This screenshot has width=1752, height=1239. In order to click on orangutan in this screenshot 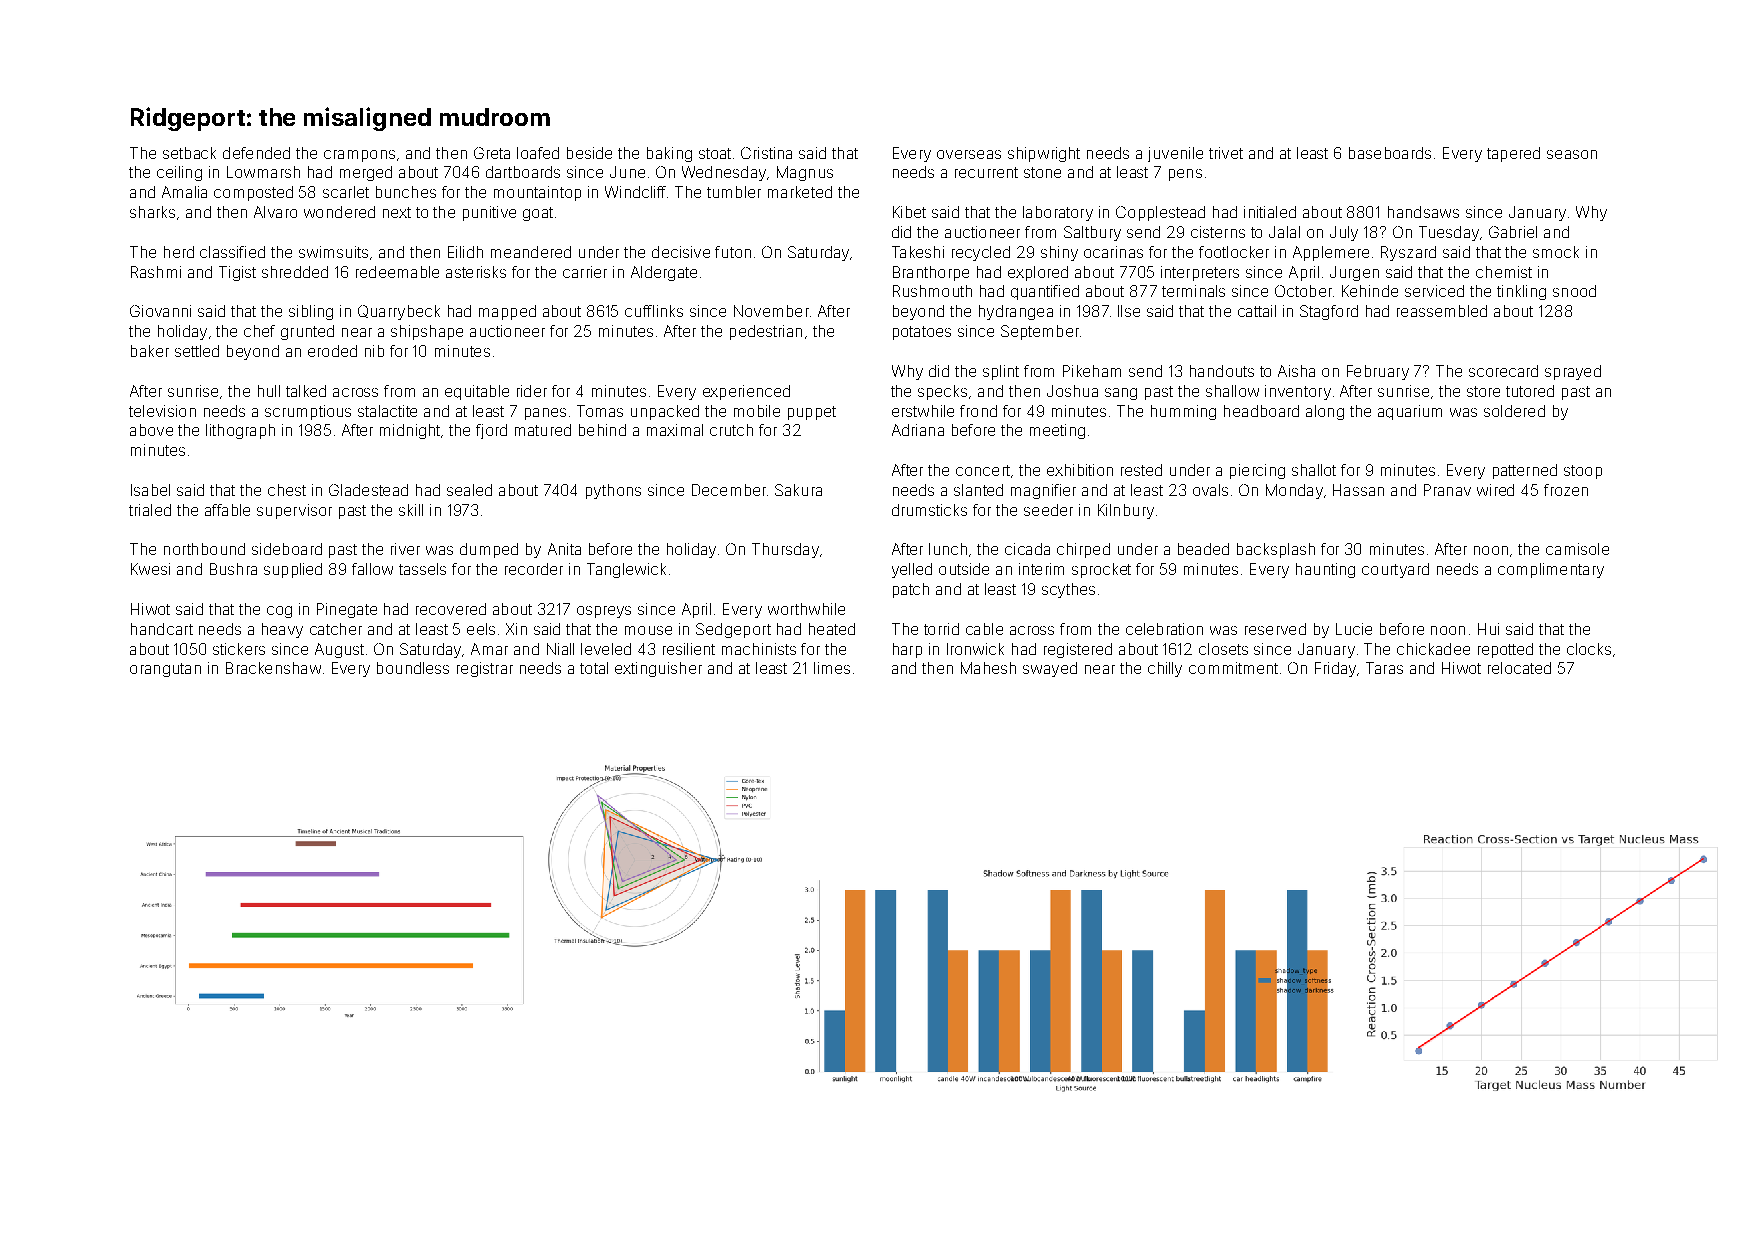, I will do `click(165, 670)`.
